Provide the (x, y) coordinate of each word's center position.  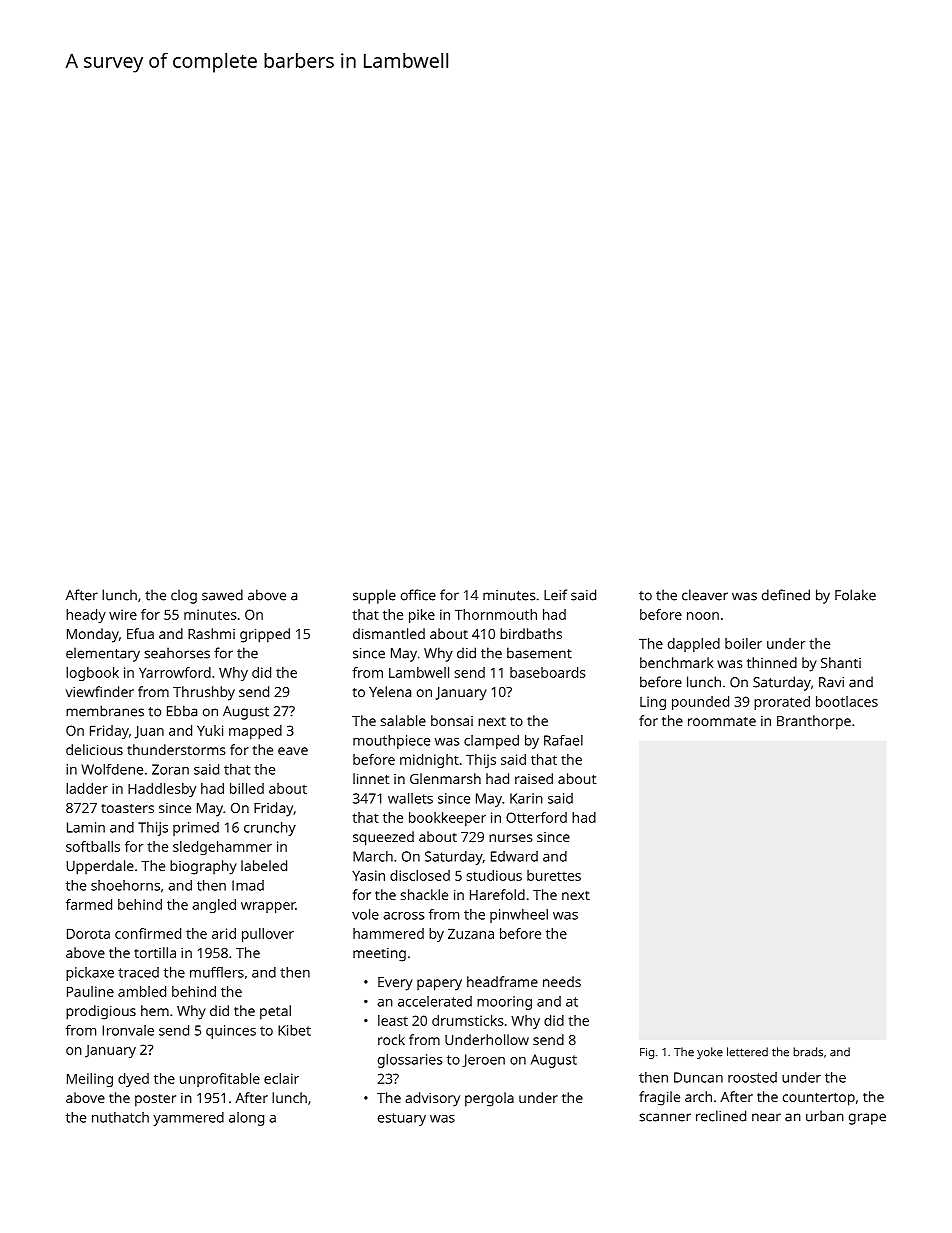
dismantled (389, 633)
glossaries (410, 1061)
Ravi (831, 682)
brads (808, 1052)
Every (395, 984)
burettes (554, 875)
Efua (140, 633)
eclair (281, 1078)
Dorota (88, 933)
